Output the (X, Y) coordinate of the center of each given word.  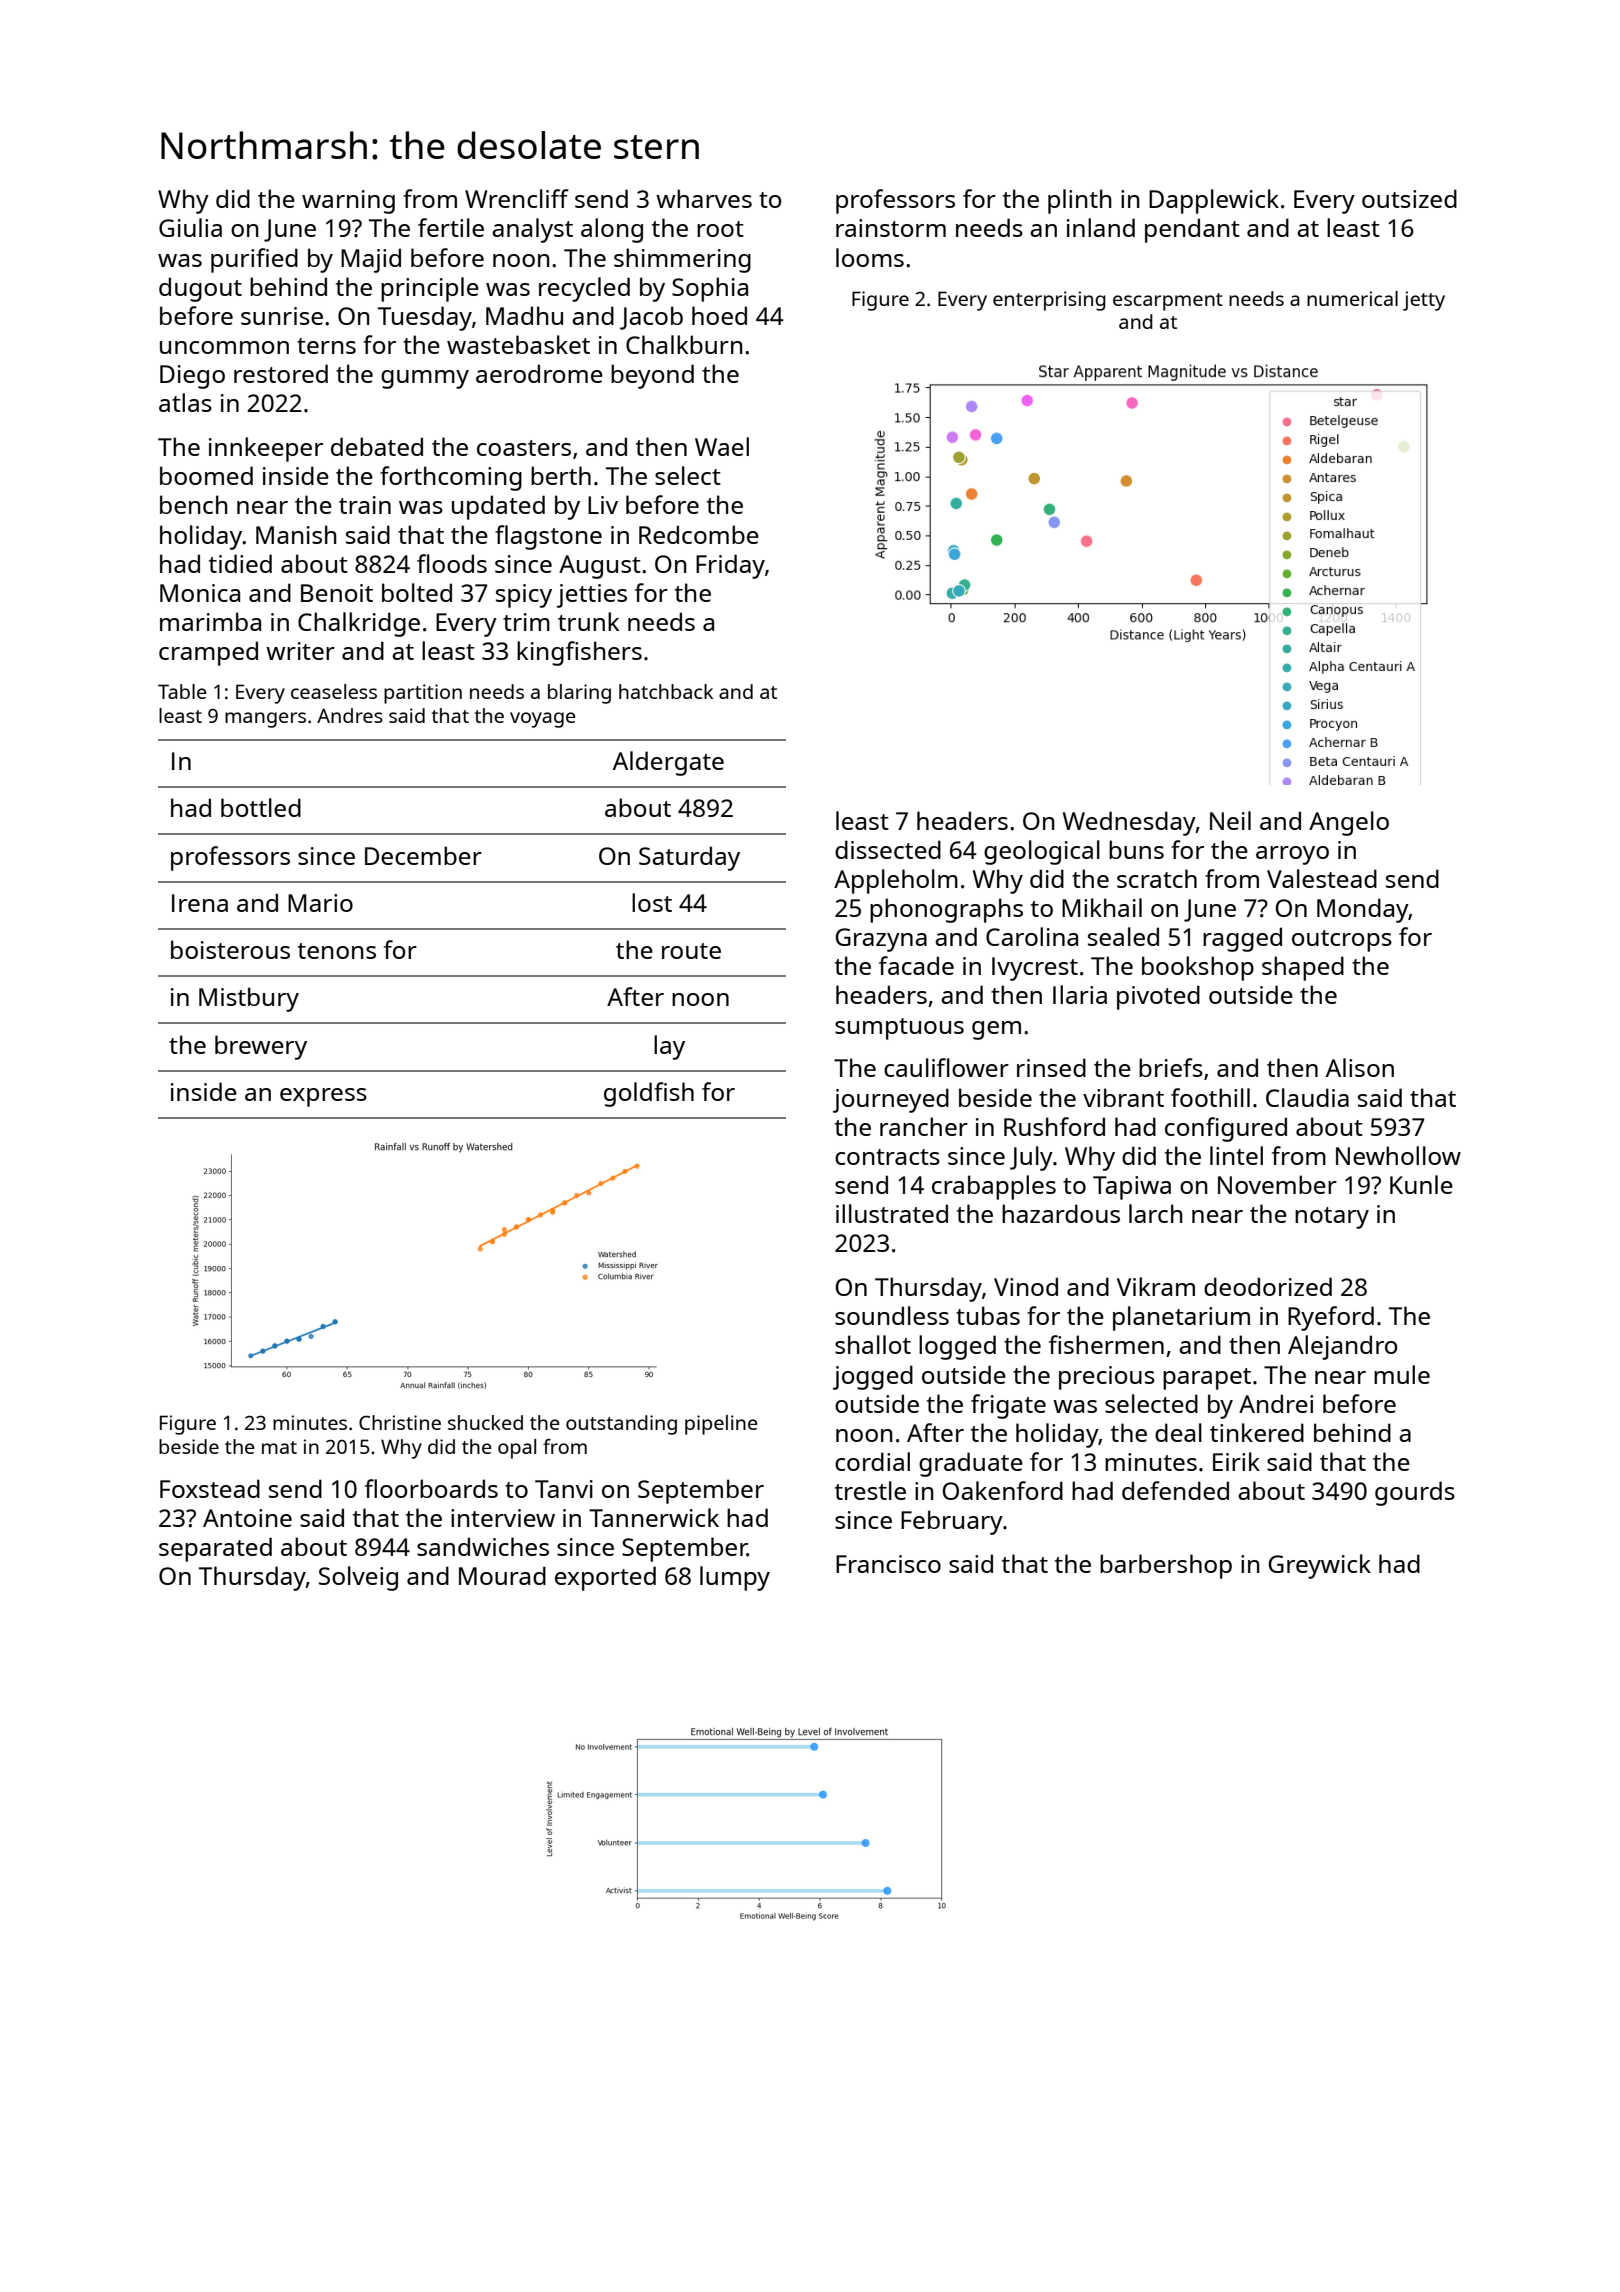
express (323, 1097)
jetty (1424, 301)
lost (652, 902)
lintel (1236, 1155)
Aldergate (668, 763)
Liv (603, 505)
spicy (524, 596)
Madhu (524, 315)
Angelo (1349, 823)
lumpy (735, 1578)
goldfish (649, 1094)
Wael (722, 446)
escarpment (1168, 302)
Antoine (247, 1518)
